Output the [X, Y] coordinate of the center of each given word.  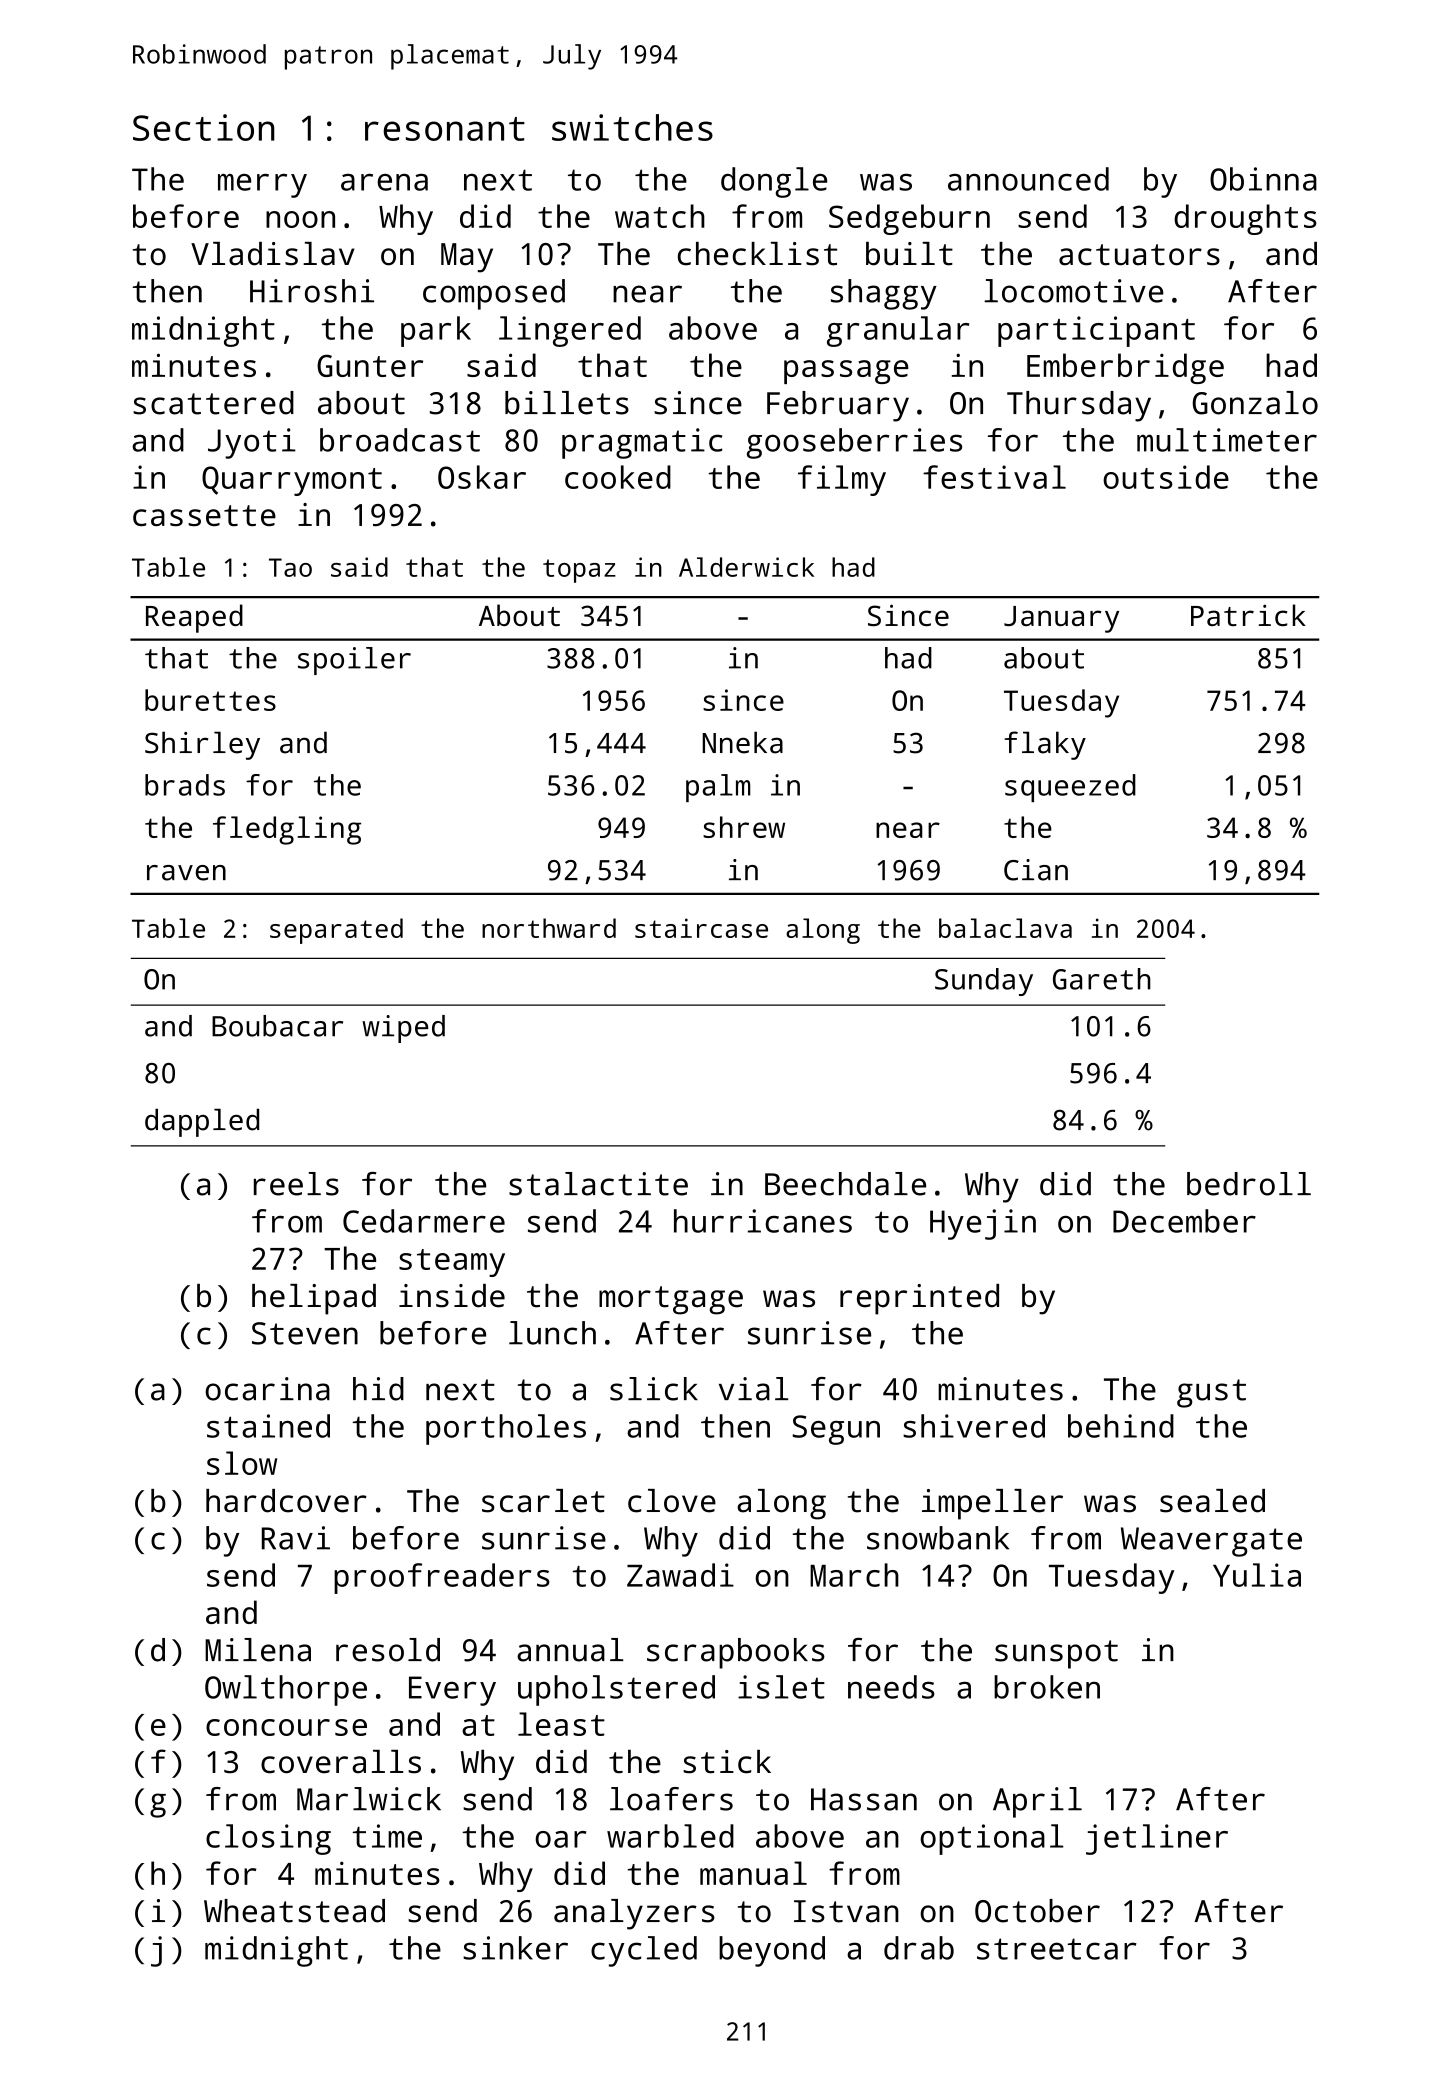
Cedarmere [424, 1221]
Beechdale [845, 1184]
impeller [992, 1504]
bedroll [1249, 1184]
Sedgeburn [909, 219]
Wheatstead [294, 1911]
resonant [445, 129]
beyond [772, 1951]
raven [186, 873]
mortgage [671, 1300]
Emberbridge [1125, 368]
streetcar [1057, 1949]
